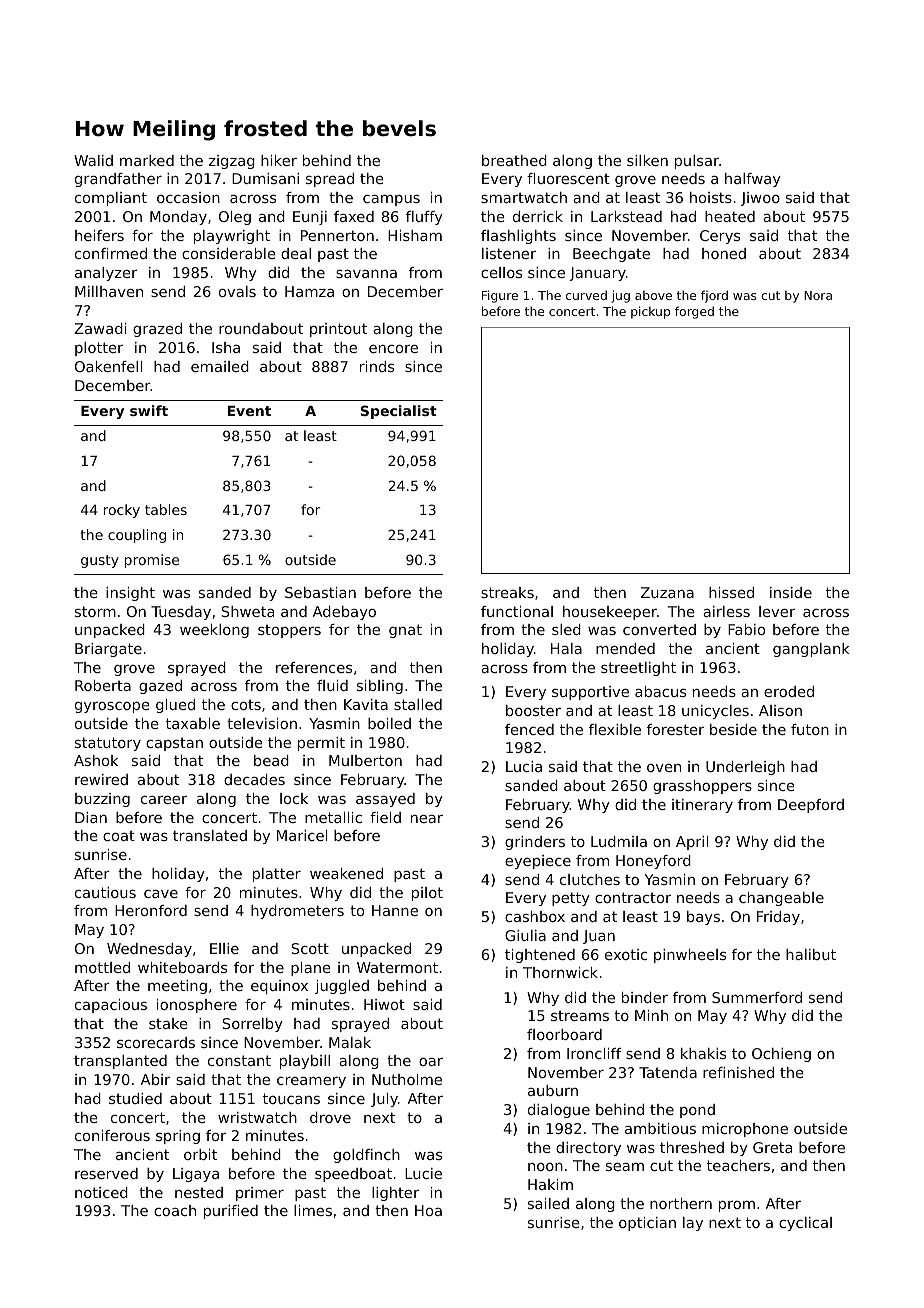  I want to click on marked, so click(147, 160).
